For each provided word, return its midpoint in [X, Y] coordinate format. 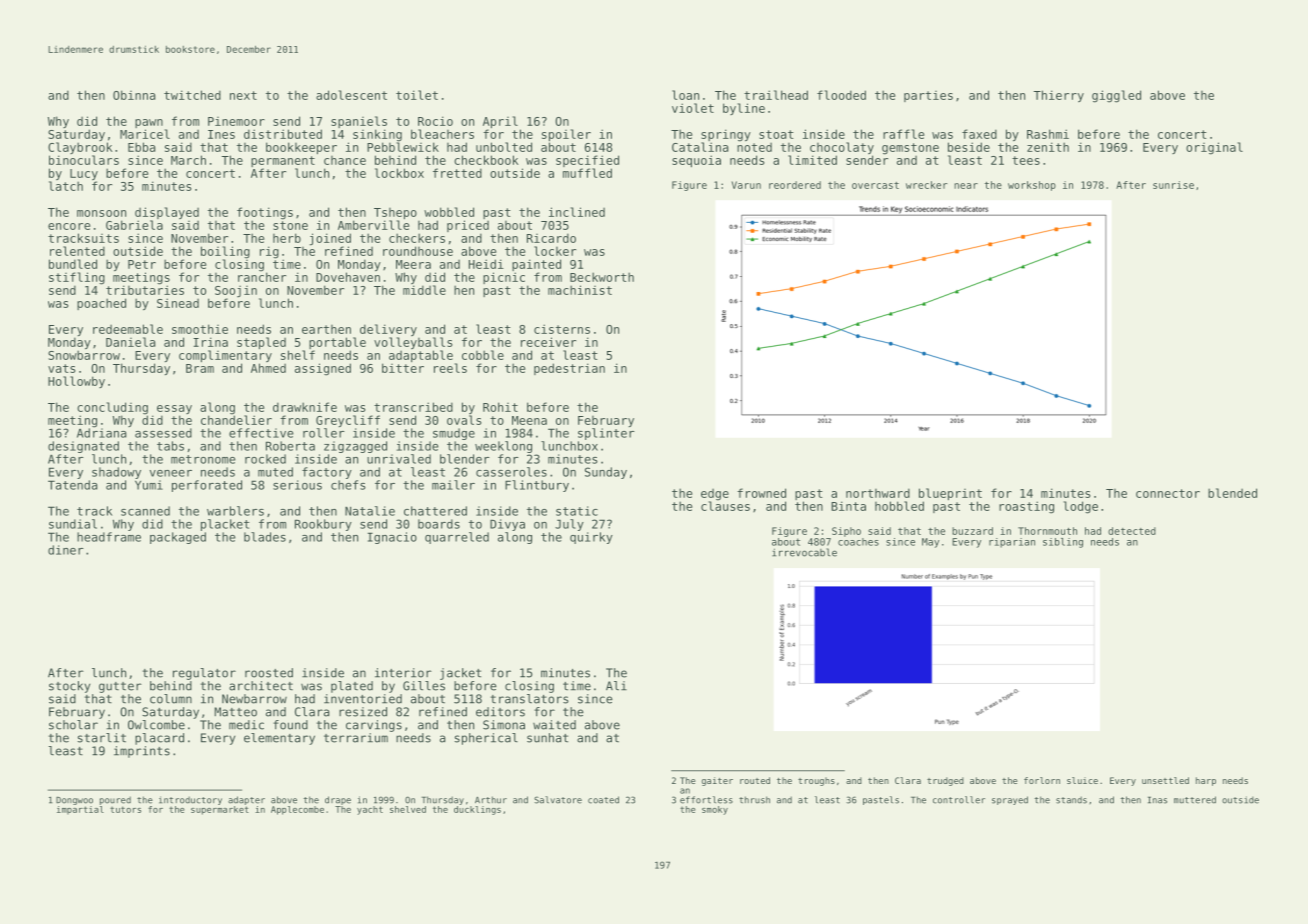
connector [1168, 493]
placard [159, 739]
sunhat [547, 738]
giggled [1116, 96]
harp [1206, 781]
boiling [225, 252]
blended [1232, 493]
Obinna [134, 95]
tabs [170, 446]
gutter [120, 687]
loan [685, 95]
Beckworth [602, 277]
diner [66, 550]
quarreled [457, 538]
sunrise [1173, 185]
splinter [606, 434]
